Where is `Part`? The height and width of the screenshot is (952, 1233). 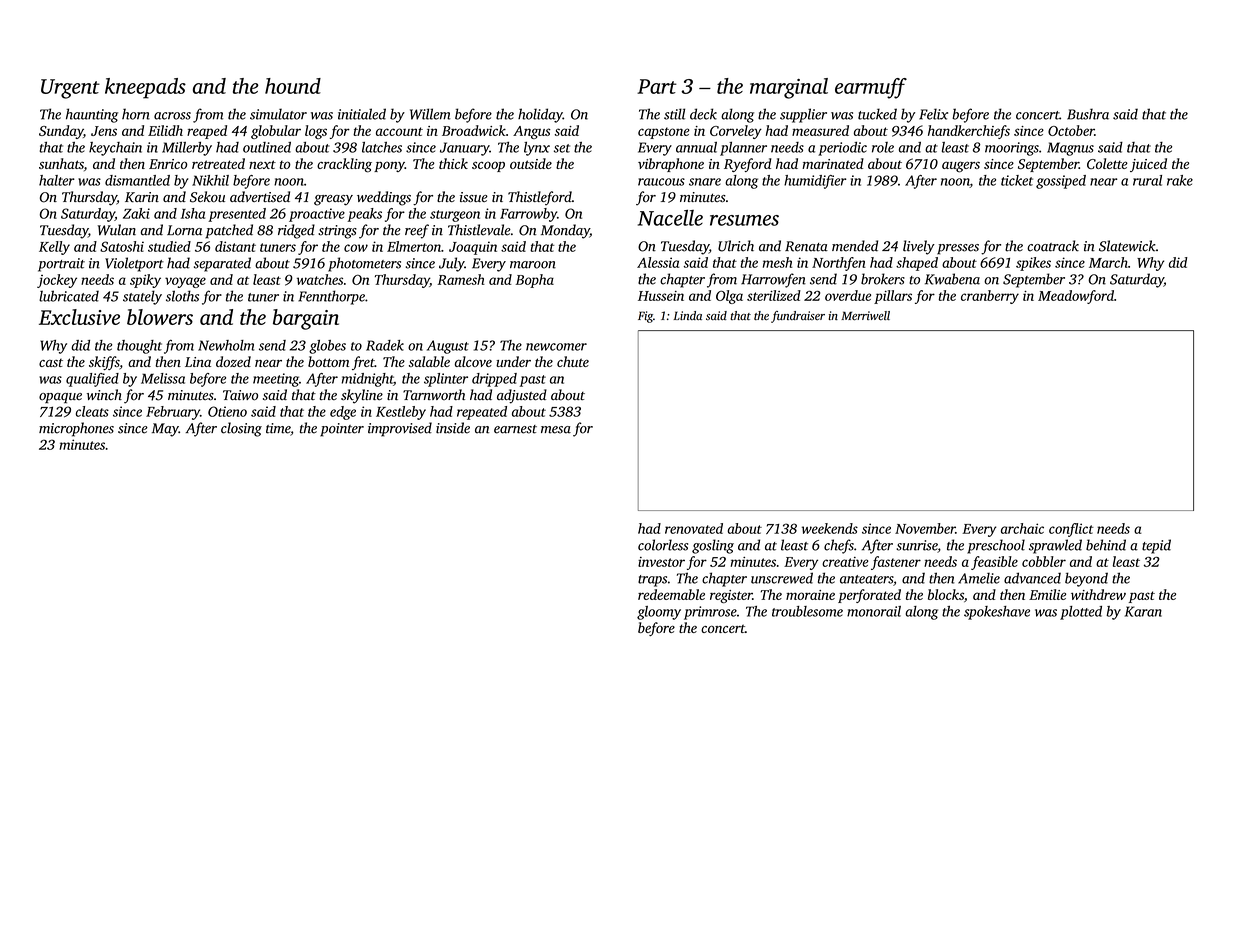
Part is located at coordinates (657, 86).
